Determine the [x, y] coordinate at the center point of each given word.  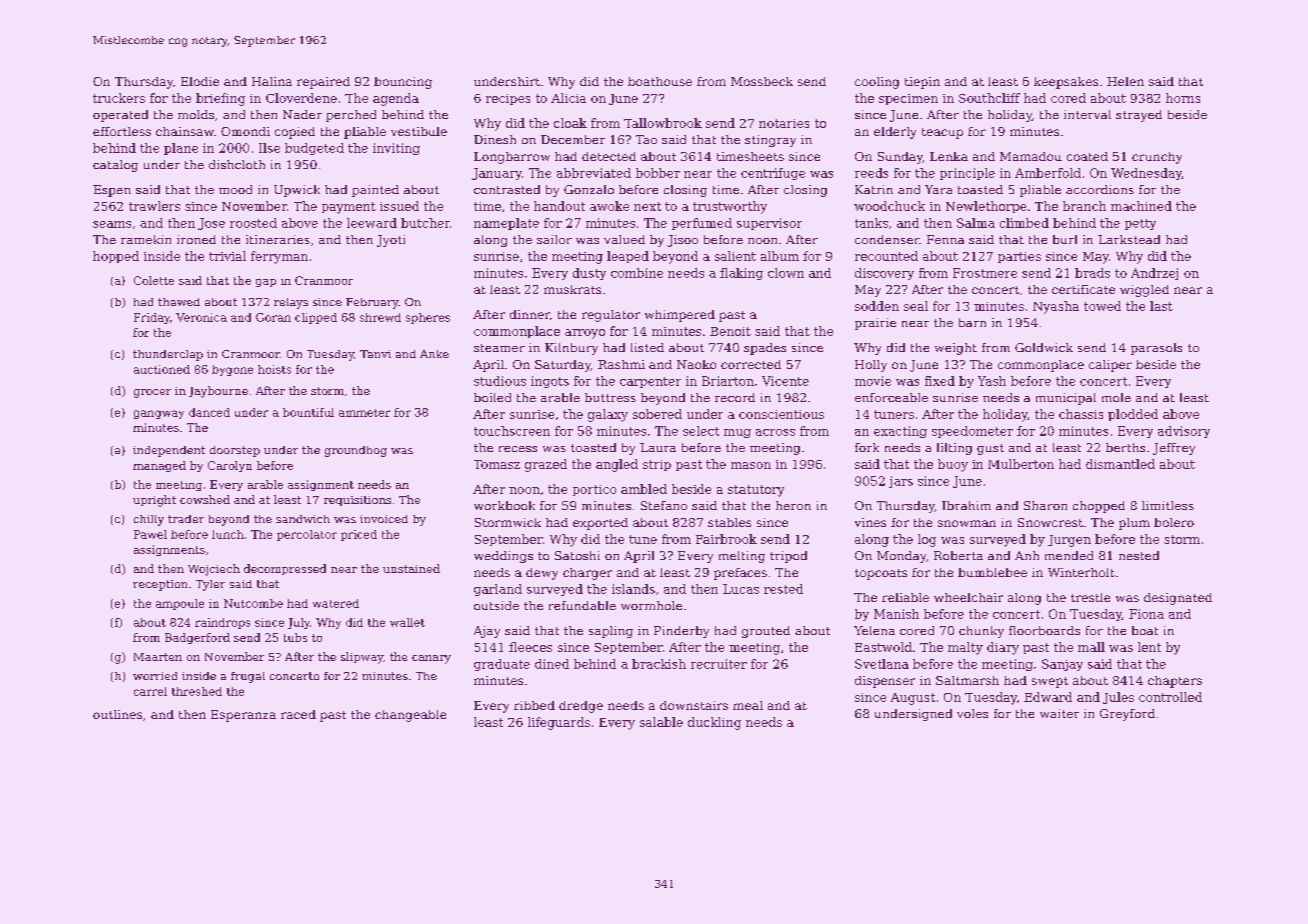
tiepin [922, 83]
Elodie [200, 81]
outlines [117, 714]
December [573, 139]
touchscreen [512, 431]
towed [1102, 306]
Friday [152, 318]
